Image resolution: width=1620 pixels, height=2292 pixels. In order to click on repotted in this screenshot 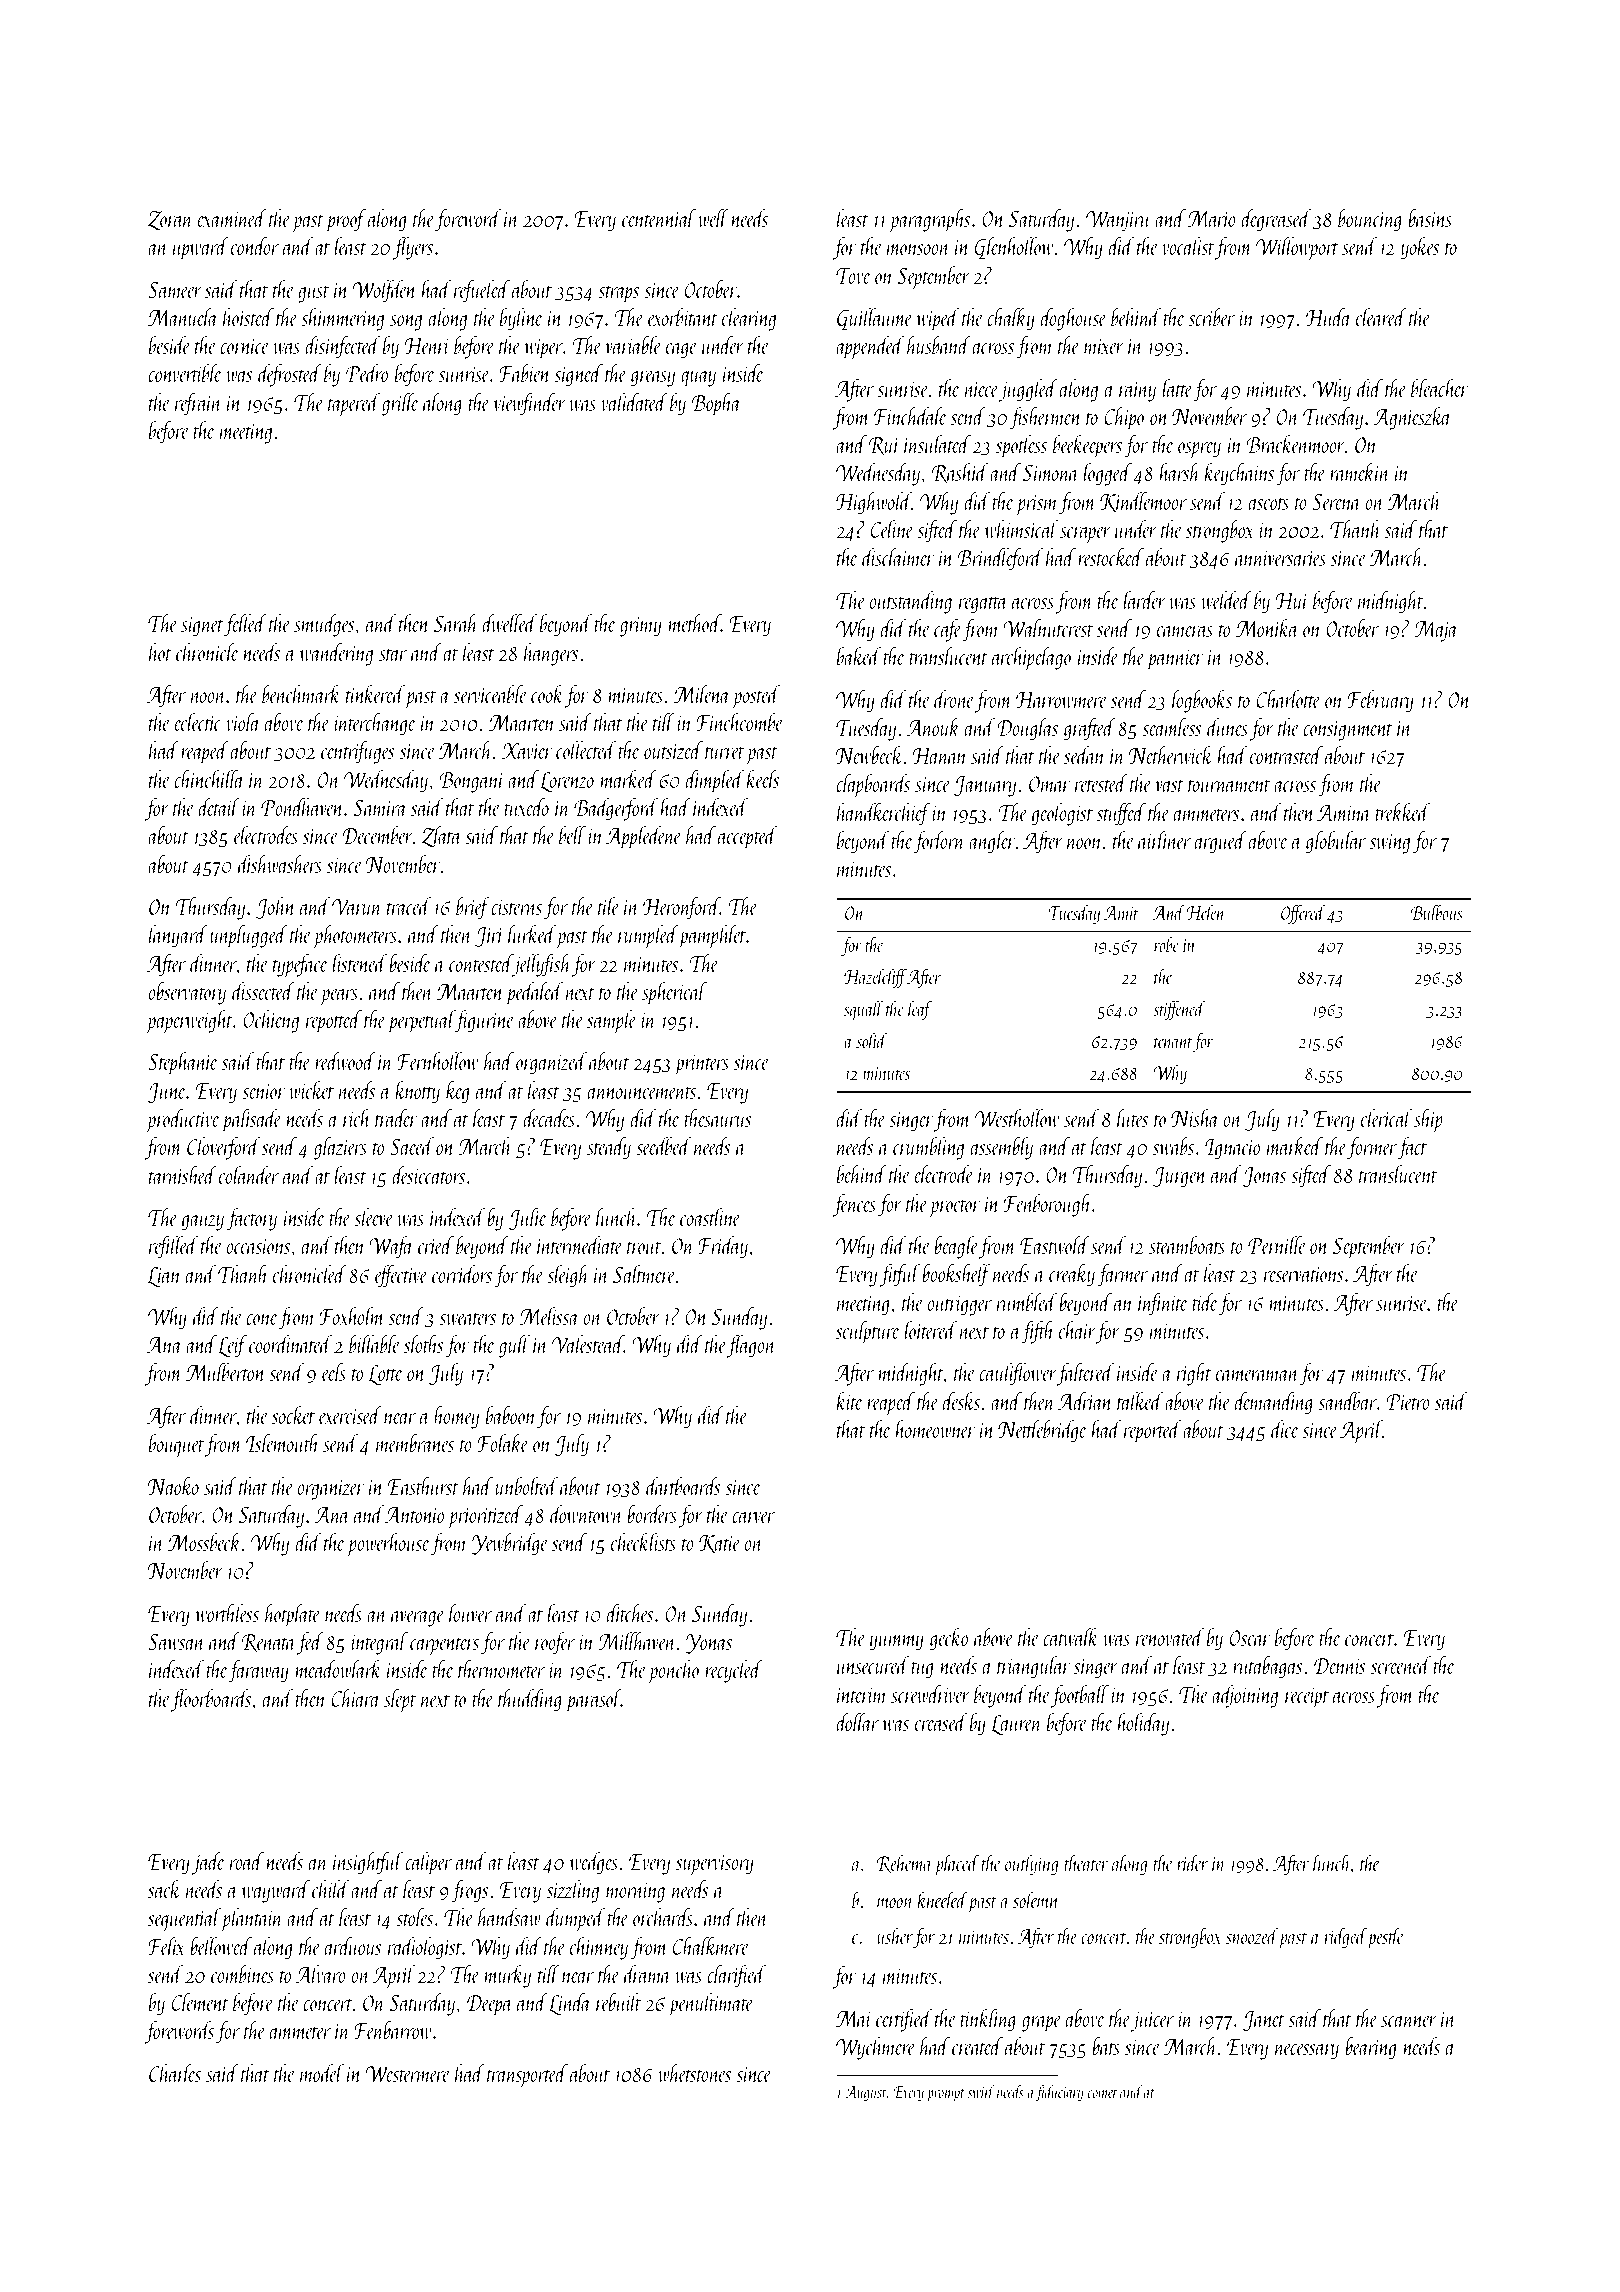, I will do `click(334, 1021)`.
